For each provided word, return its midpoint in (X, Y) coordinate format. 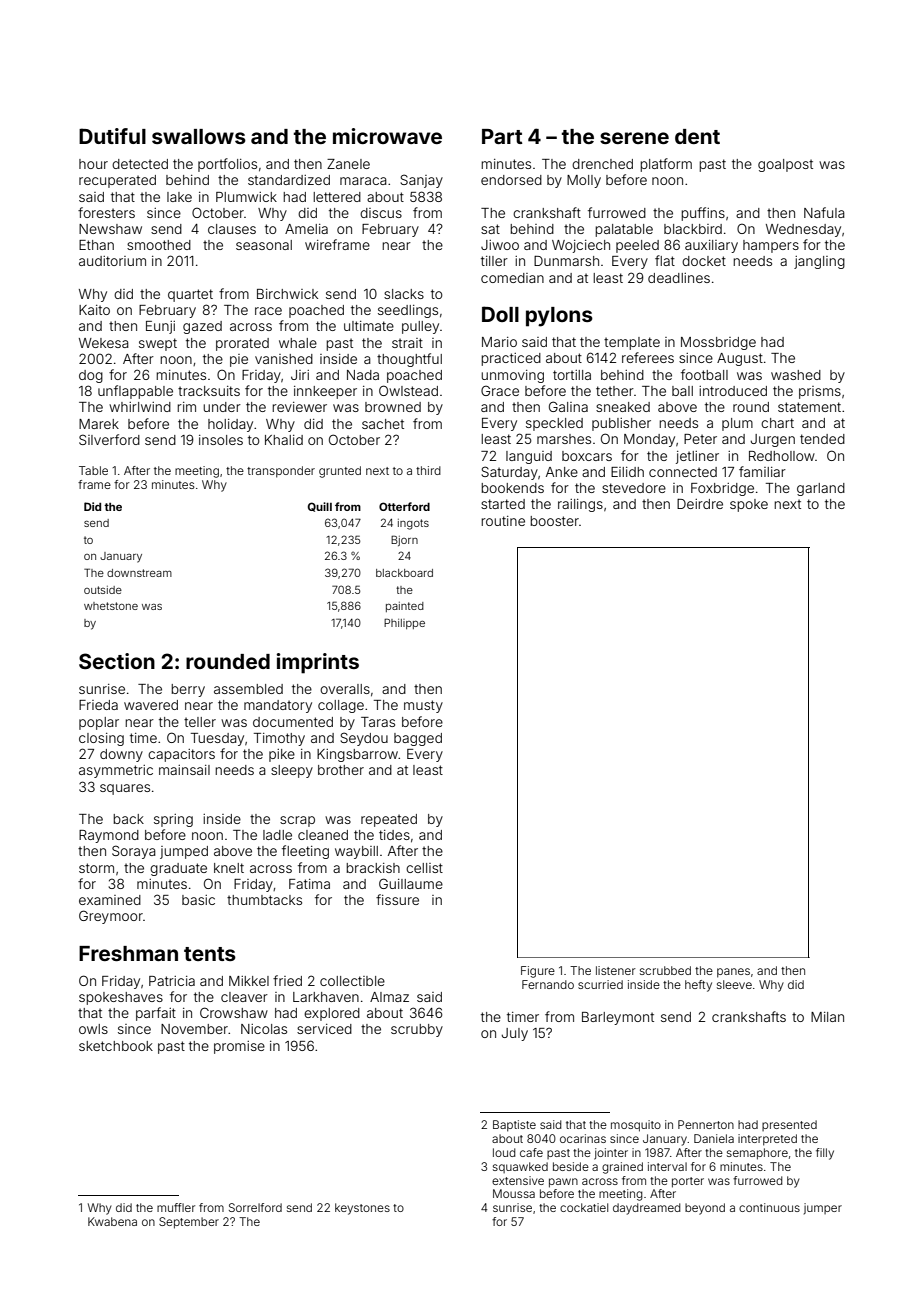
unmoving (512, 376)
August (740, 359)
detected (140, 164)
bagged (418, 739)
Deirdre (700, 503)
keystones (362, 1209)
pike (282, 755)
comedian (512, 278)
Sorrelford (255, 1207)
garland (821, 489)
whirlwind (140, 407)
